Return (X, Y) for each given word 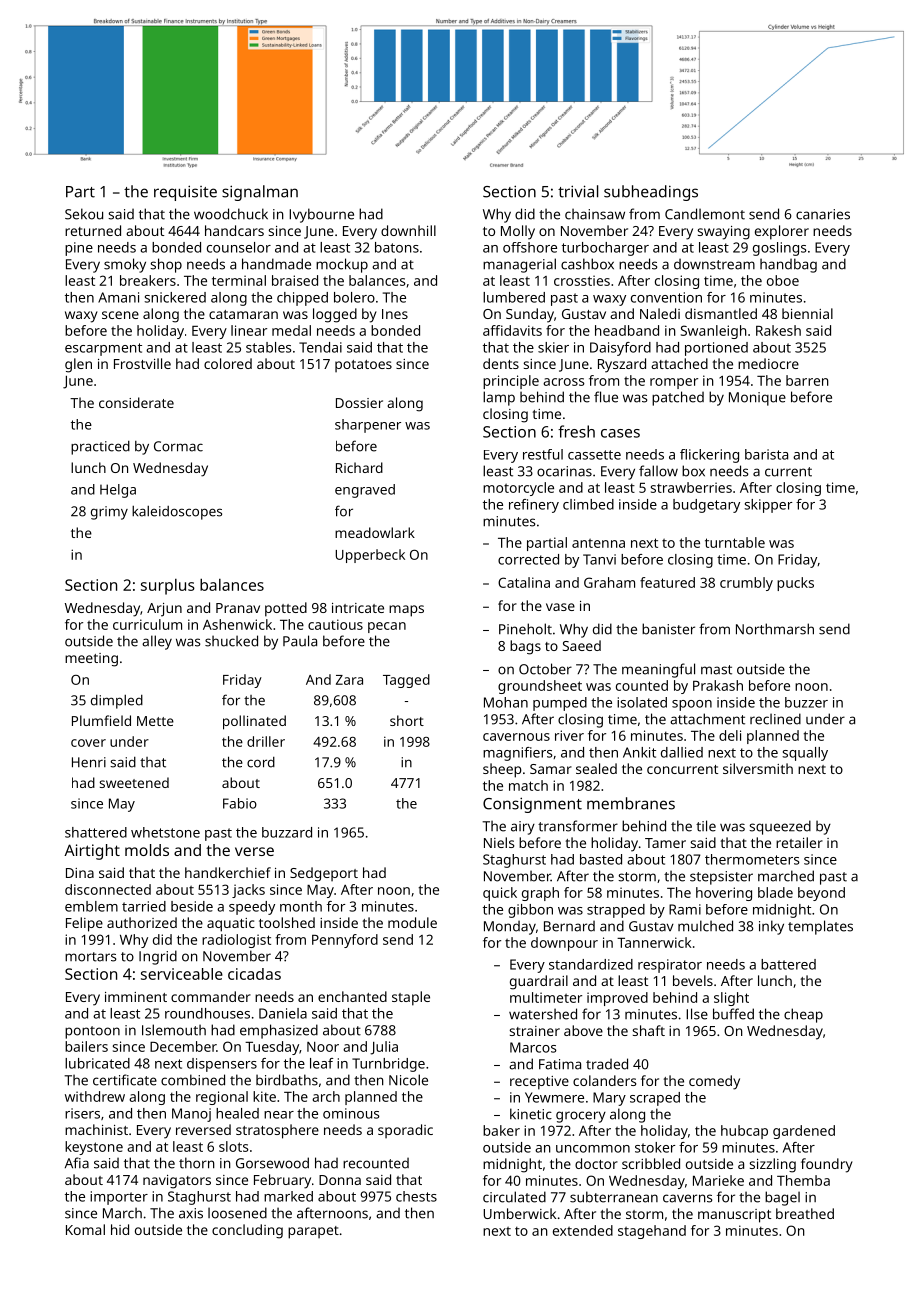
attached (679, 363)
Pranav (238, 608)
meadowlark (375, 532)
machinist (96, 1129)
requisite (185, 193)
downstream (714, 264)
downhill (408, 230)
